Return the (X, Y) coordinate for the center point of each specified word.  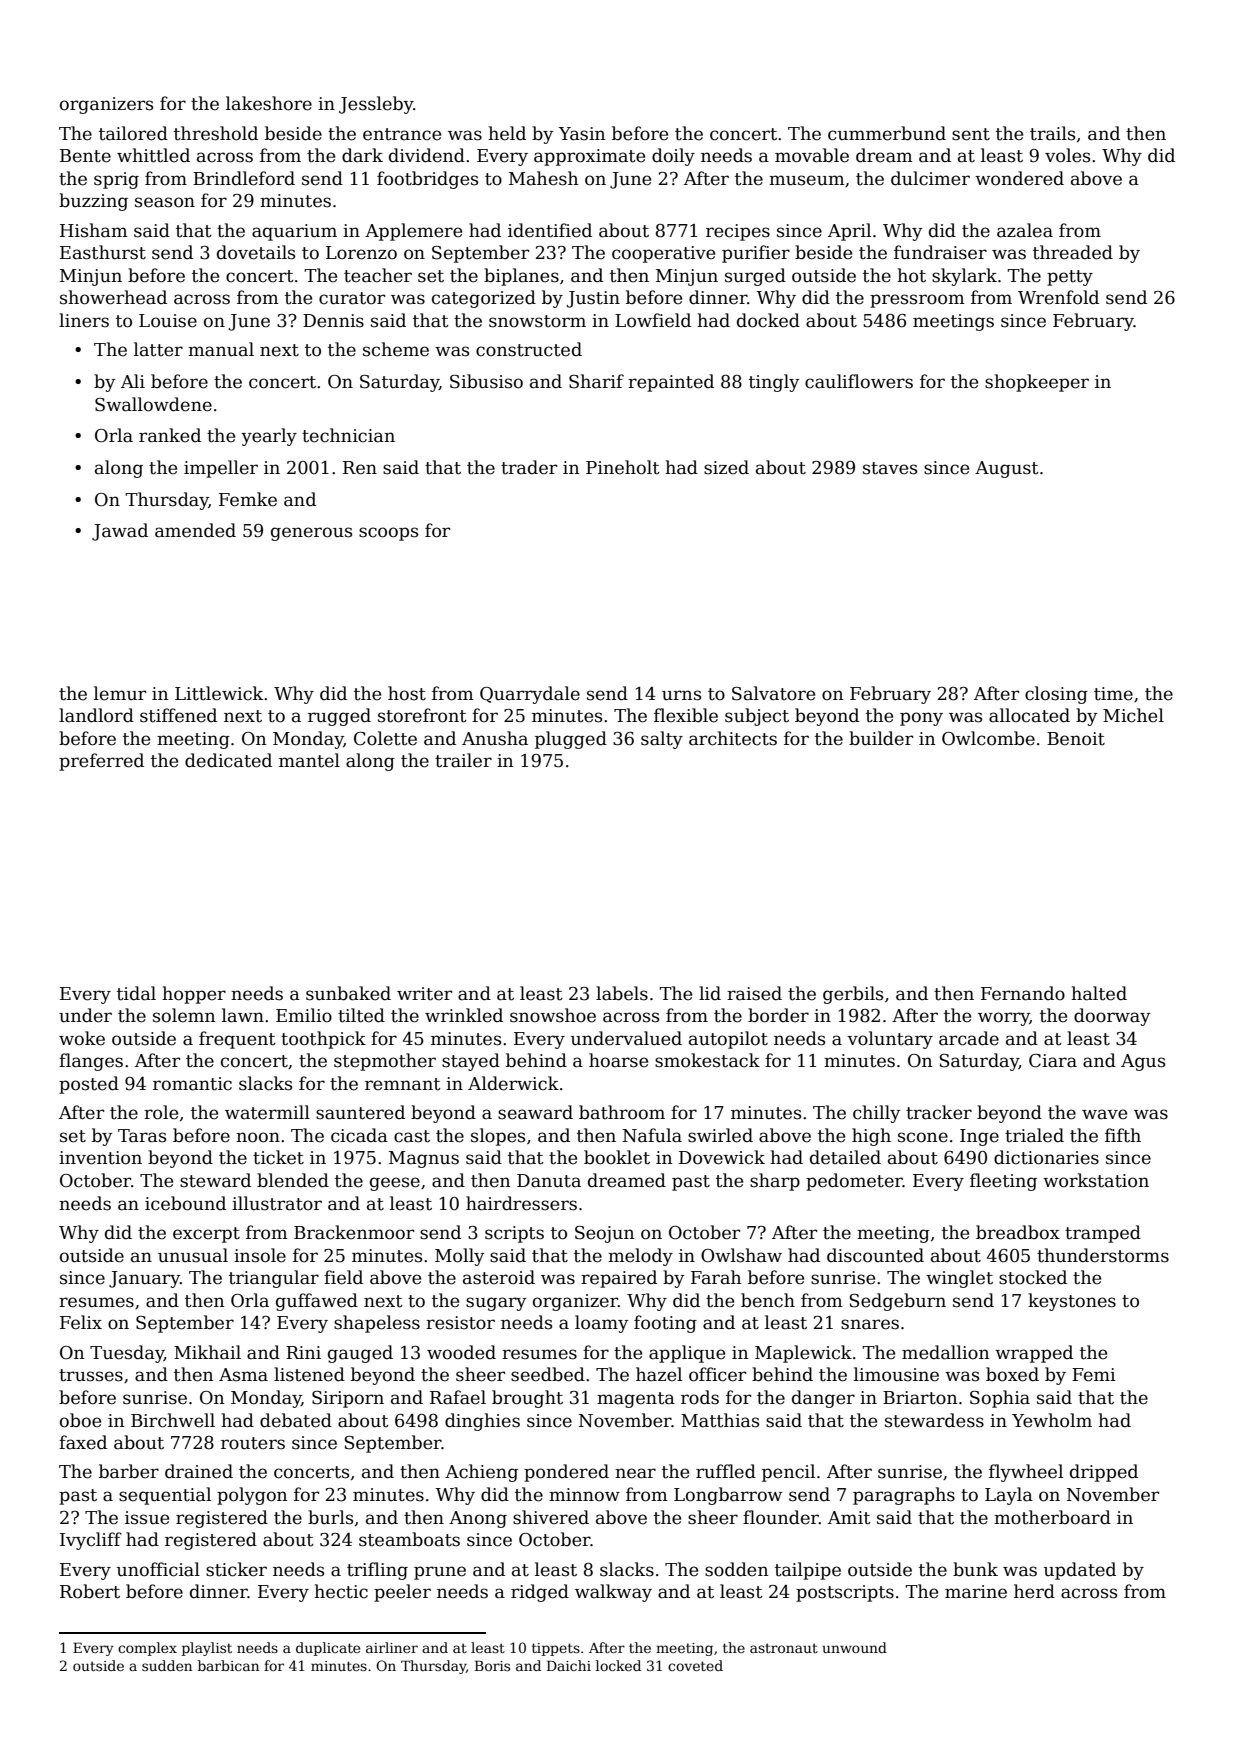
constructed (529, 349)
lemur (120, 693)
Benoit (1076, 739)
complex (147, 1649)
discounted (875, 1255)
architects (733, 738)
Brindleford (244, 178)
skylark (964, 277)
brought (527, 1399)
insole (260, 1255)
